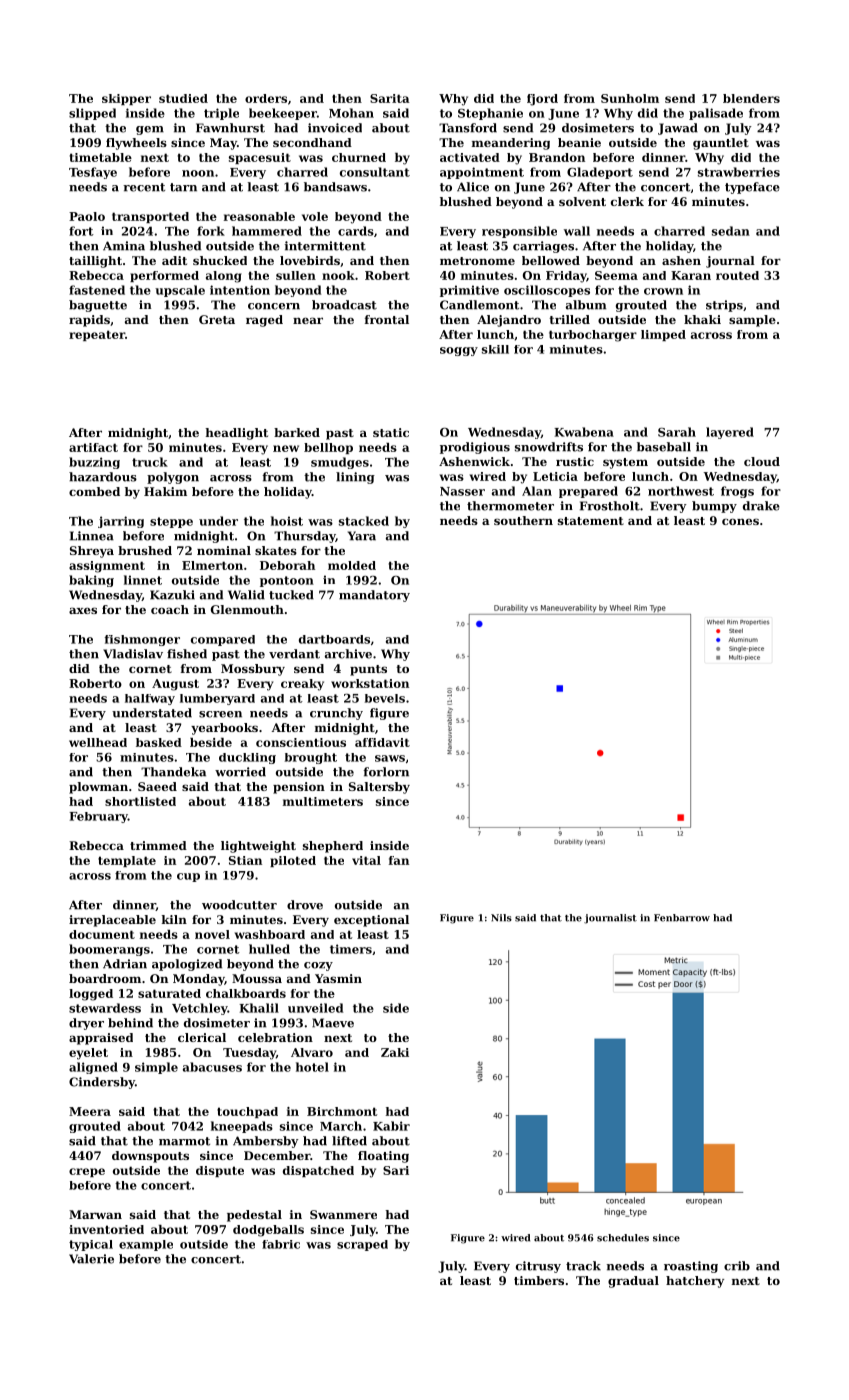 Image resolution: width=849 pixels, height=1400 pixels. Describe the element at coordinates (702, 319) in the page. I see `khaki` at that location.
